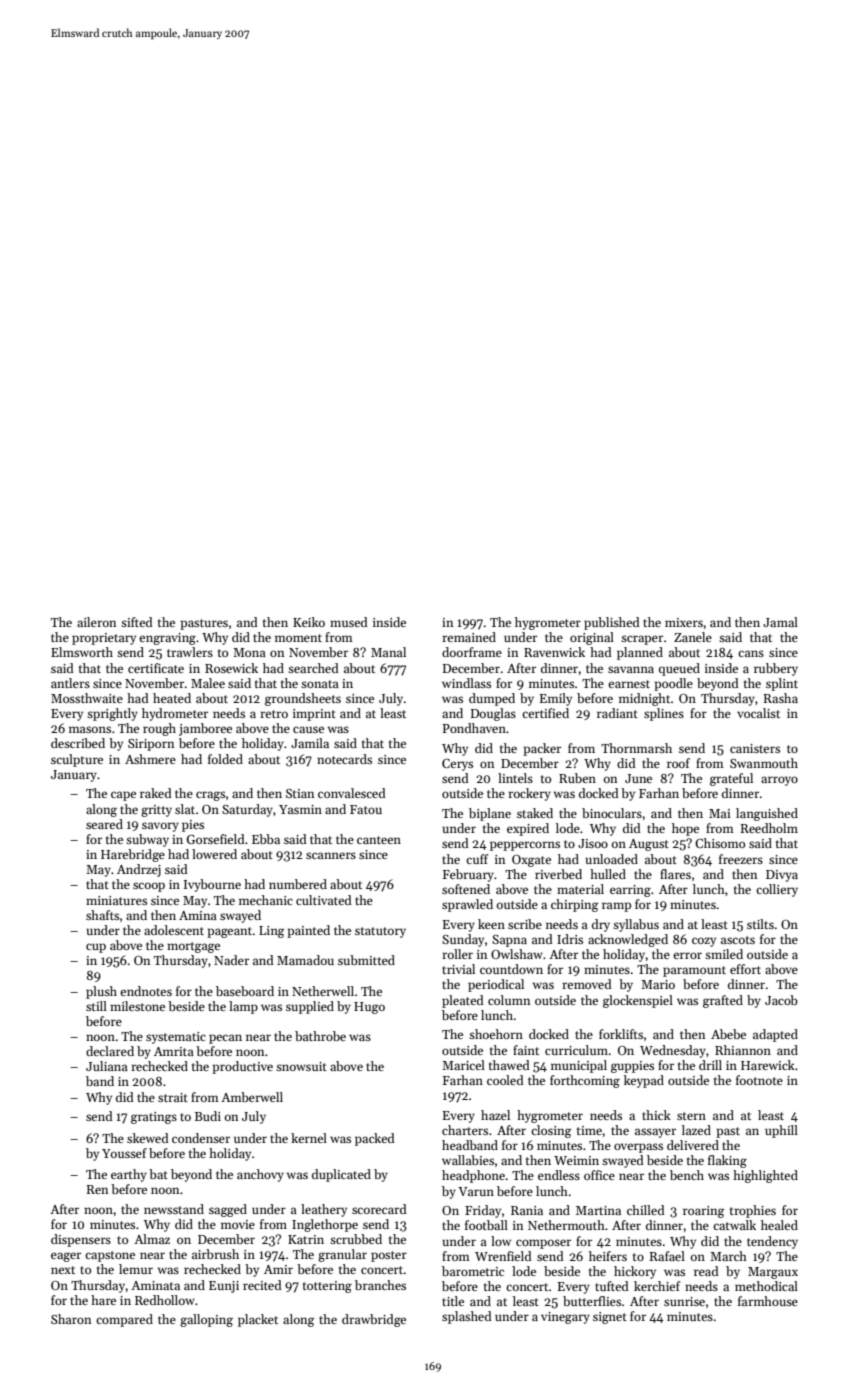 The width and height of the screenshot is (849, 1400). I want to click on Ravenwick, so click(554, 652).
